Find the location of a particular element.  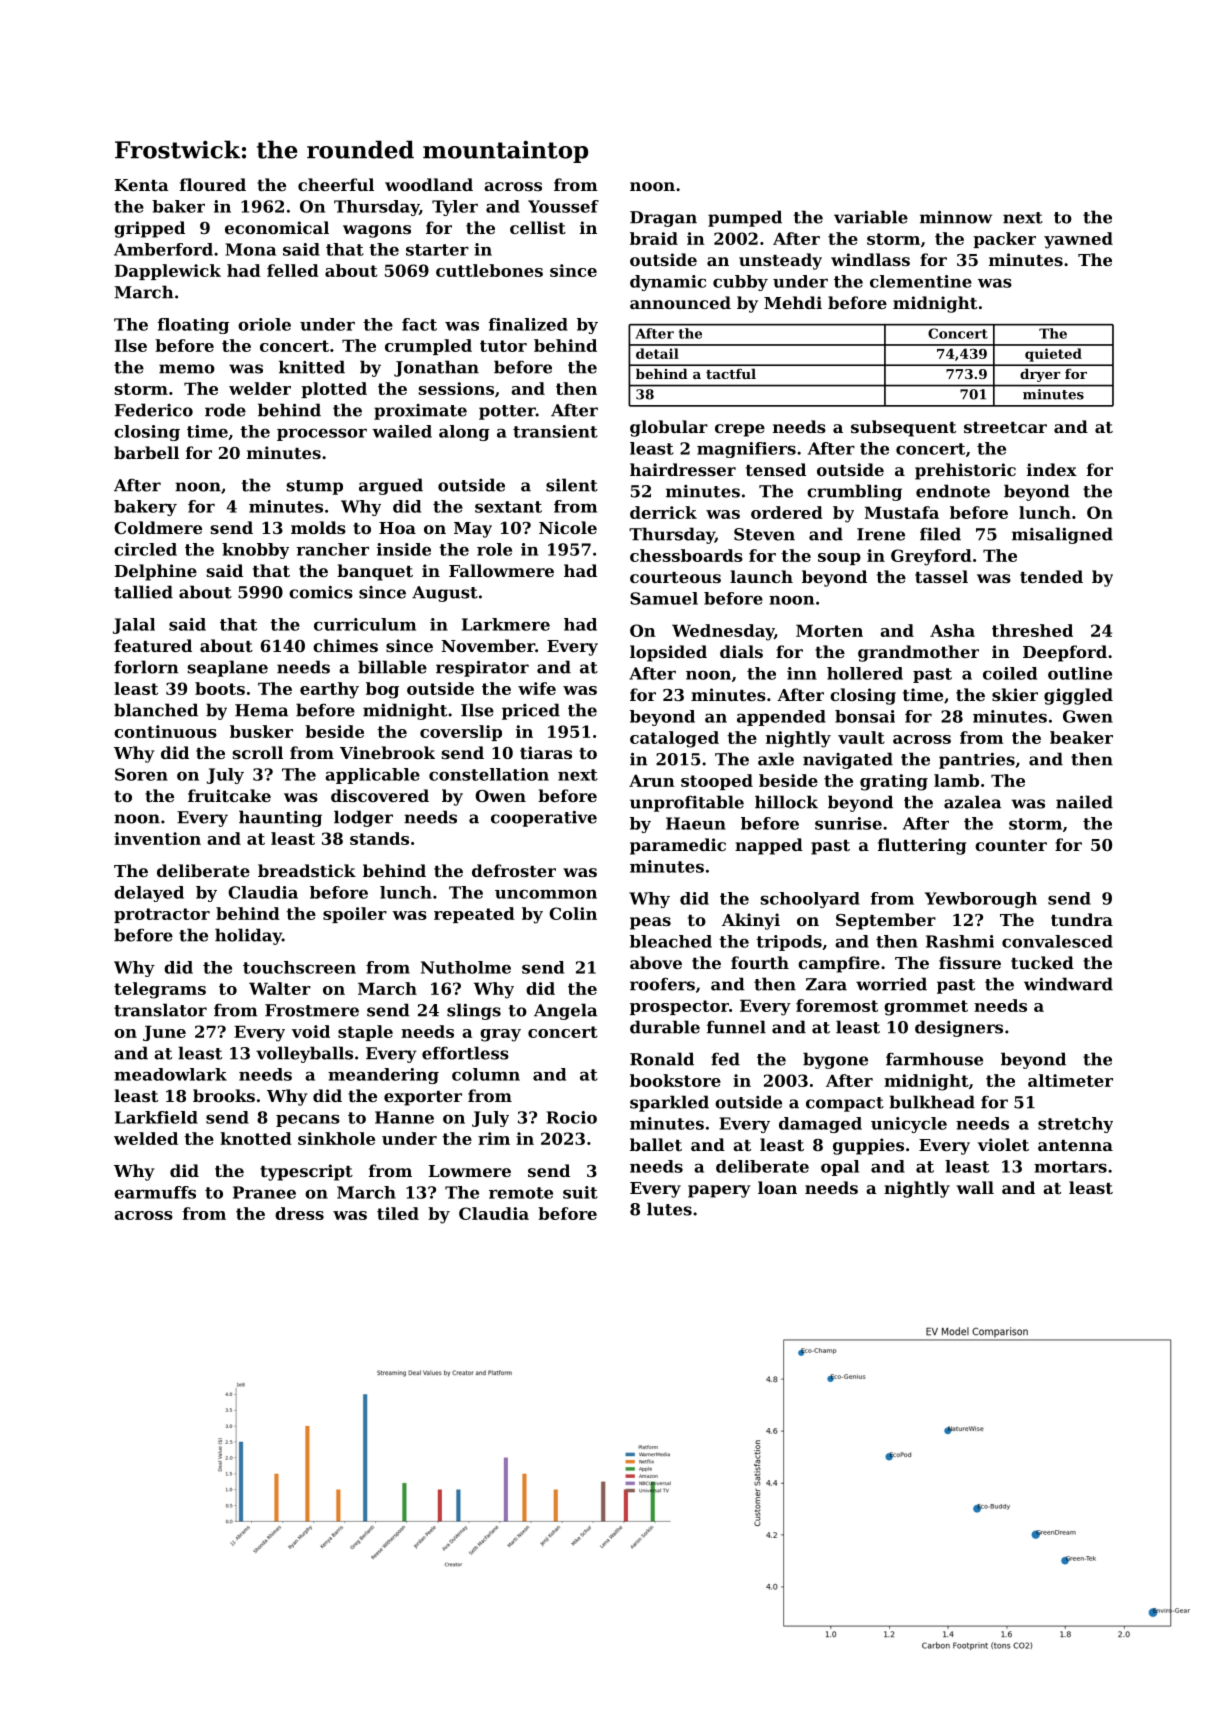

peas is located at coordinates (650, 923).
